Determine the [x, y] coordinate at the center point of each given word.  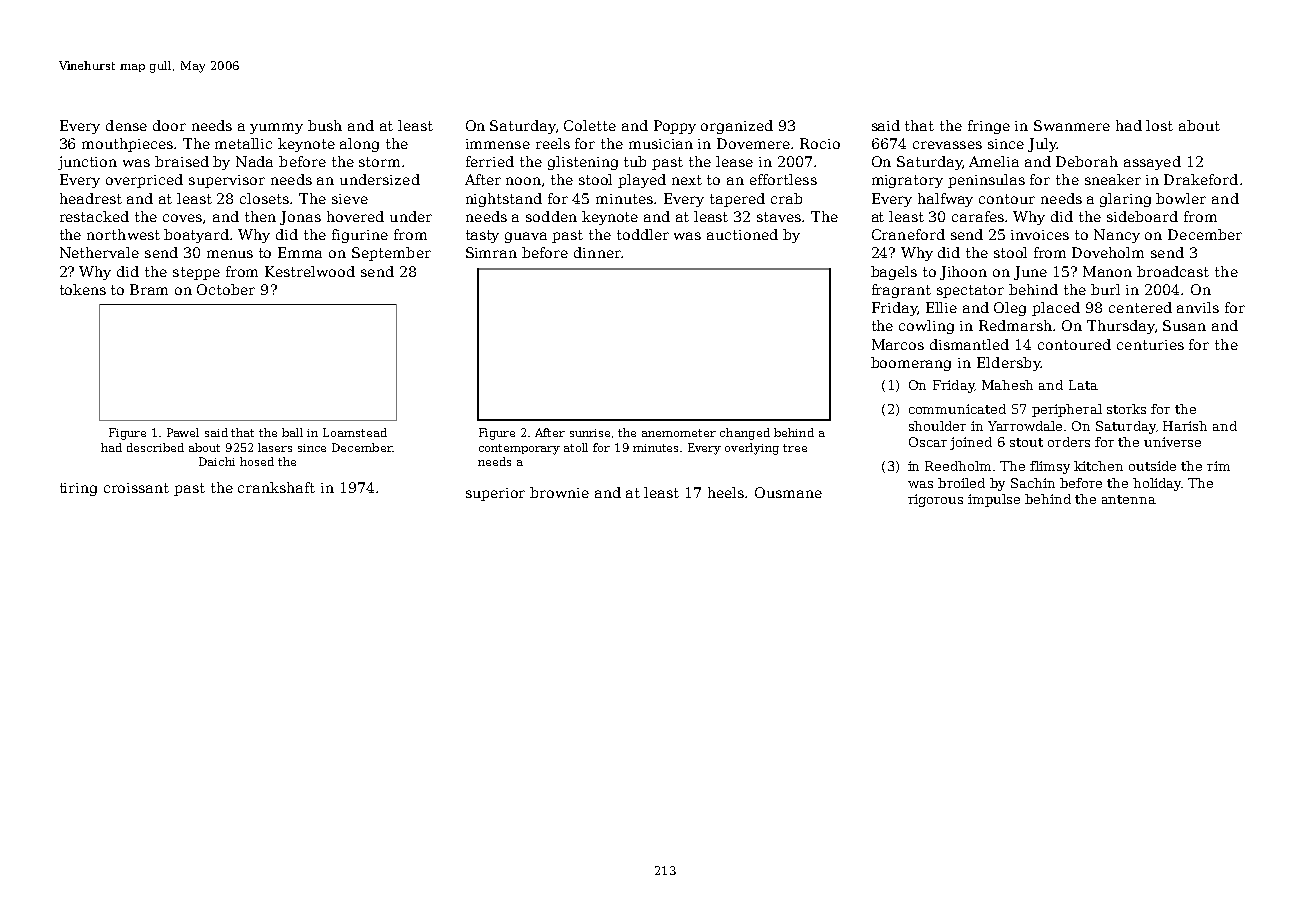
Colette [590, 125]
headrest [91, 198]
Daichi [217, 461]
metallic [243, 143]
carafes [978, 216]
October [226, 289]
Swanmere [1072, 125]
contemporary [519, 449]
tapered [737, 200]
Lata [1083, 385]
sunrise [590, 433]
